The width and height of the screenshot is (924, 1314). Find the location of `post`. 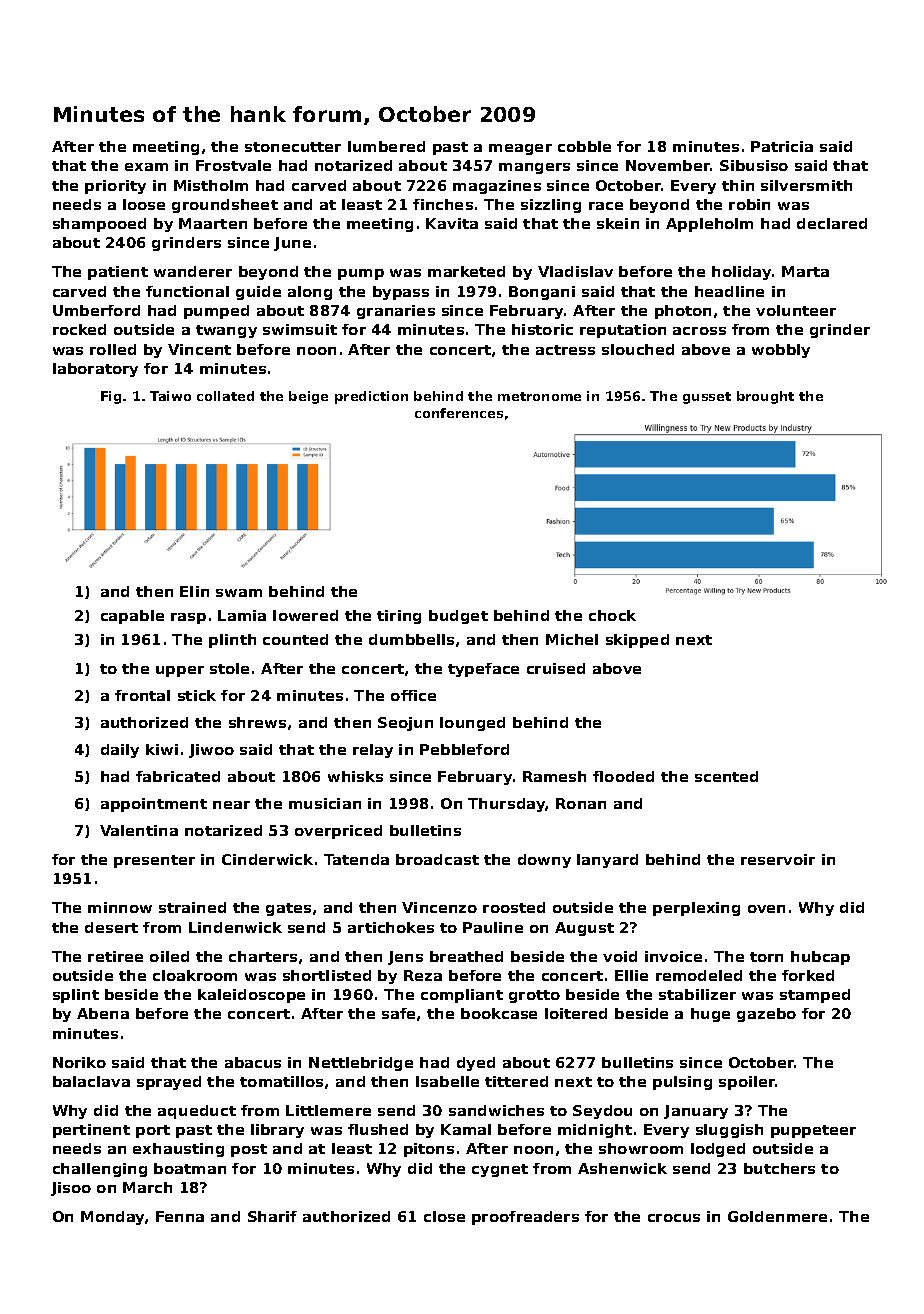

post is located at coordinates (249, 1150).
